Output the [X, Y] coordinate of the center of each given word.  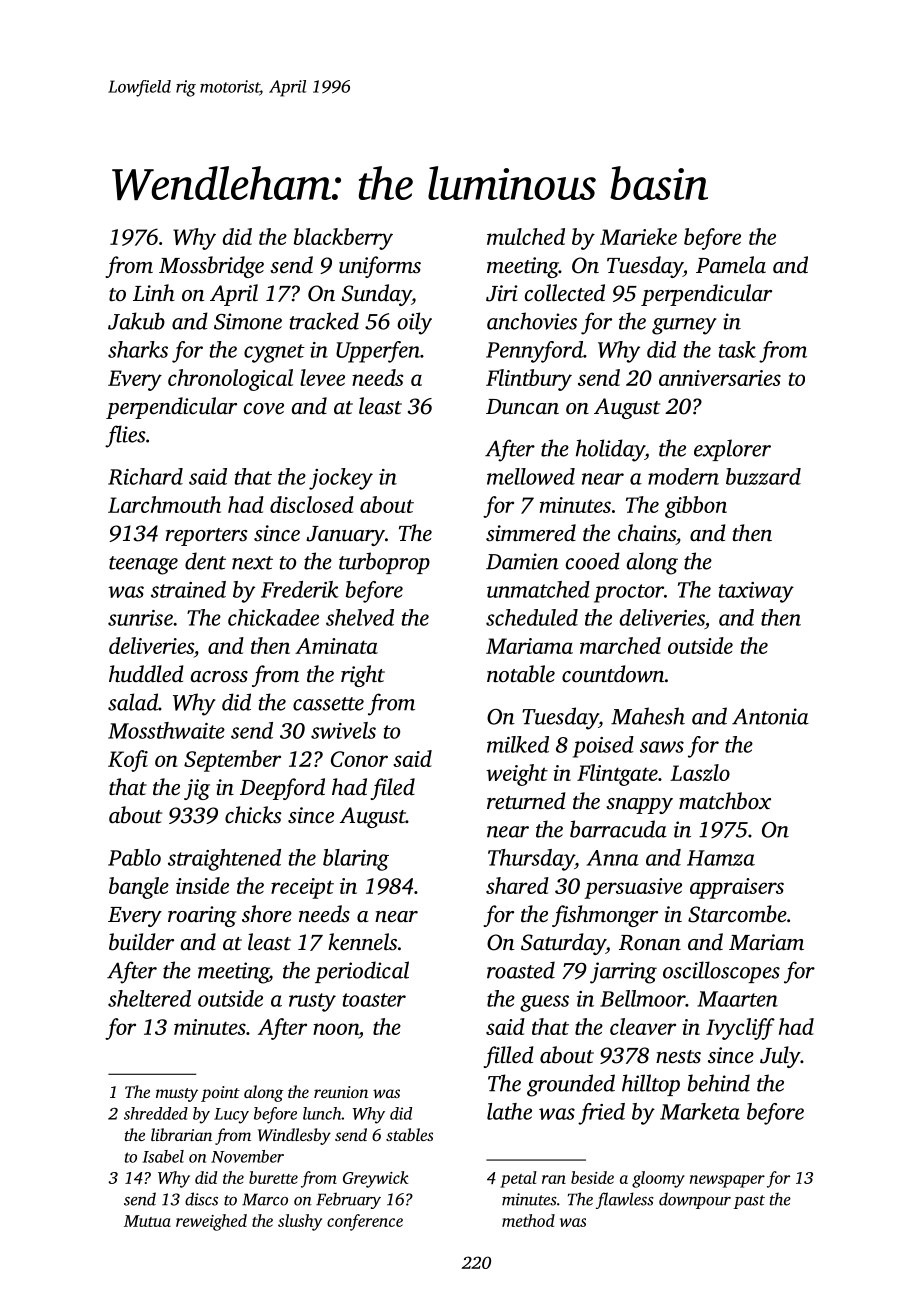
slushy [300, 1222]
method [528, 1220]
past [749, 1202]
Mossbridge [211, 267]
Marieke [638, 236]
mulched [526, 236]
